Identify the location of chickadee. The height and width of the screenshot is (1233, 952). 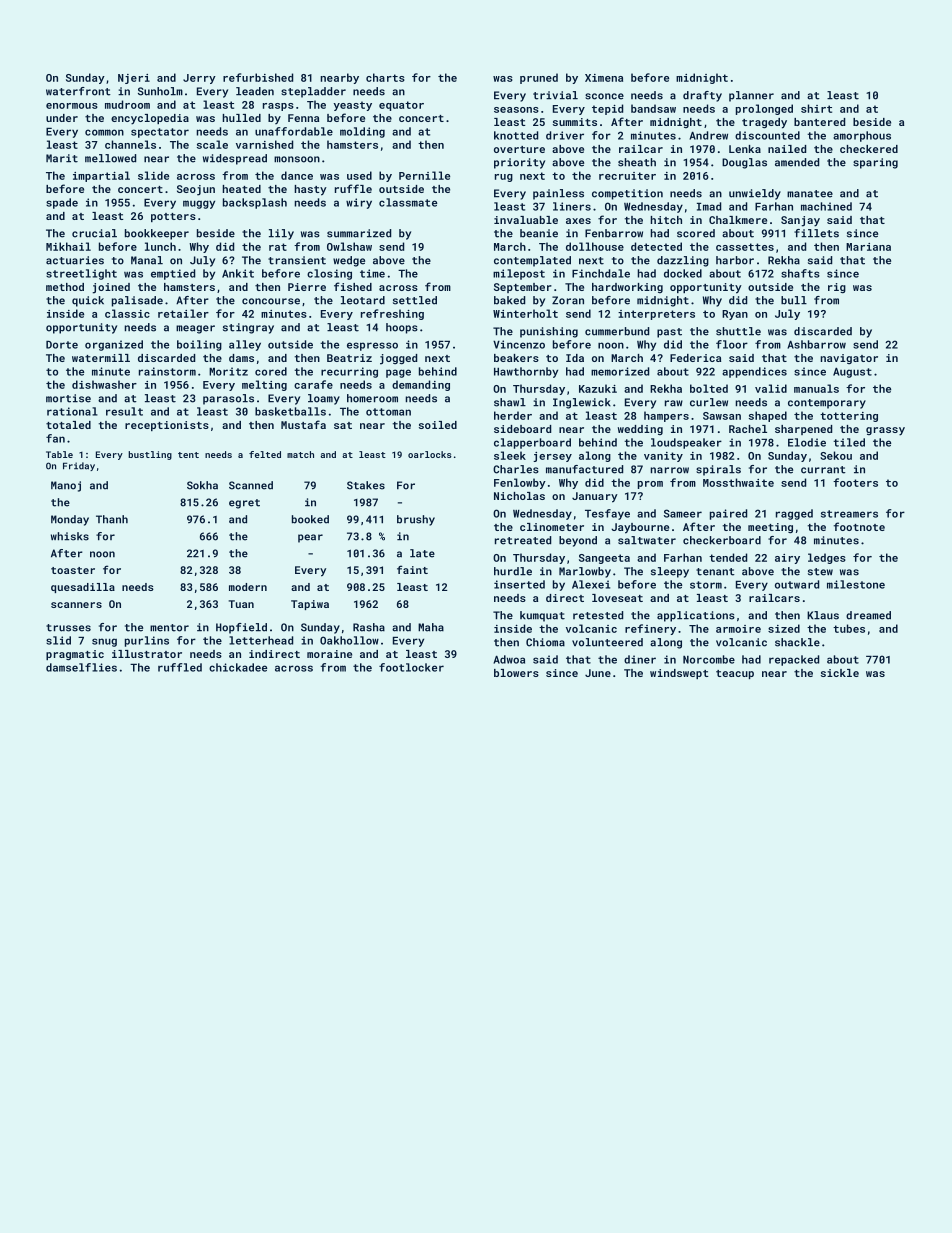
(238, 667).
